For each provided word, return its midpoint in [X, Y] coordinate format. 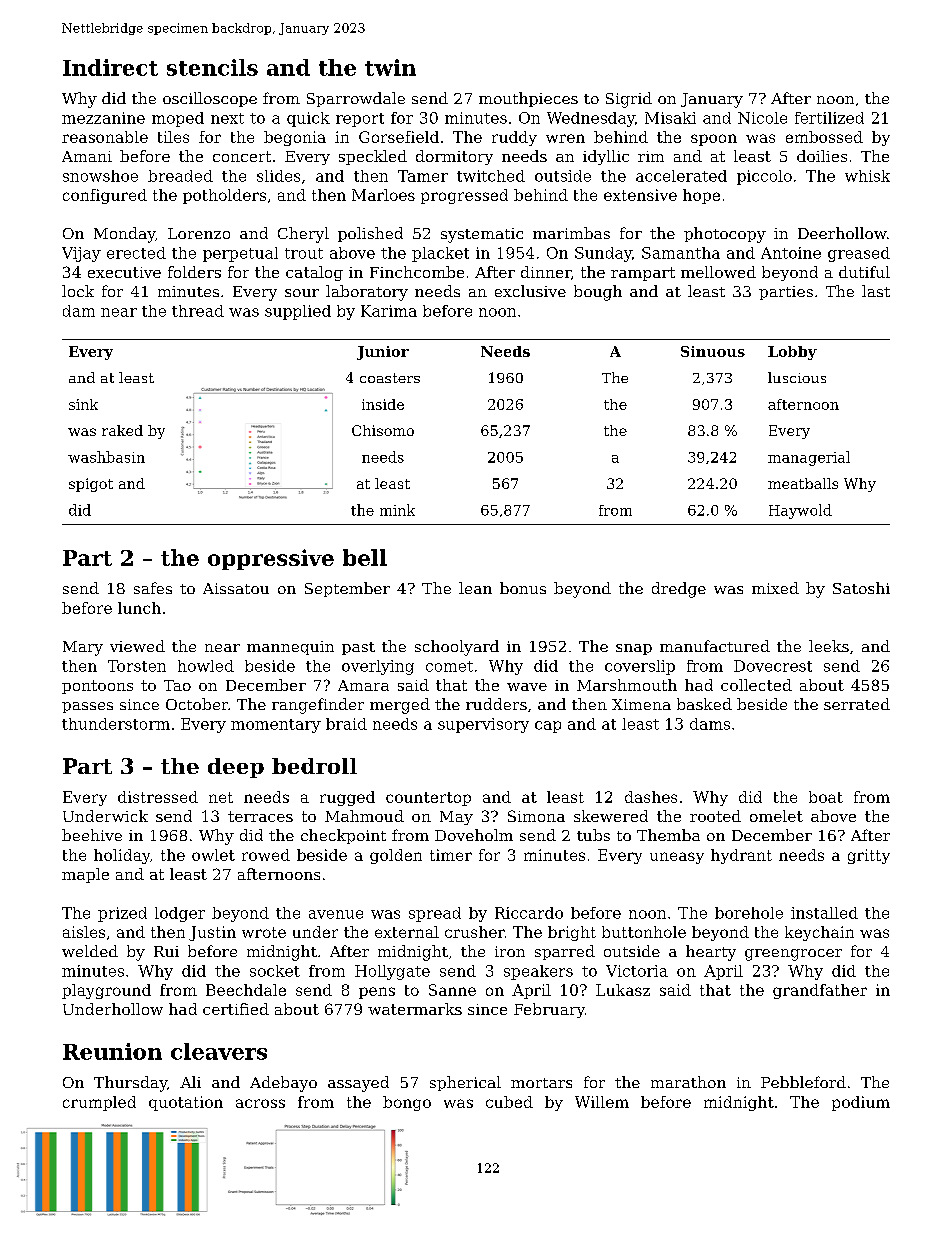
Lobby [792, 353]
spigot [91, 485]
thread [198, 311]
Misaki [670, 118]
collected [756, 685]
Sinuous [713, 351]
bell [365, 557]
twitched [491, 176]
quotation [186, 1103]
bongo [407, 1103]
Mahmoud [364, 816]
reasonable [105, 137]
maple [85, 875]
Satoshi [861, 588]
